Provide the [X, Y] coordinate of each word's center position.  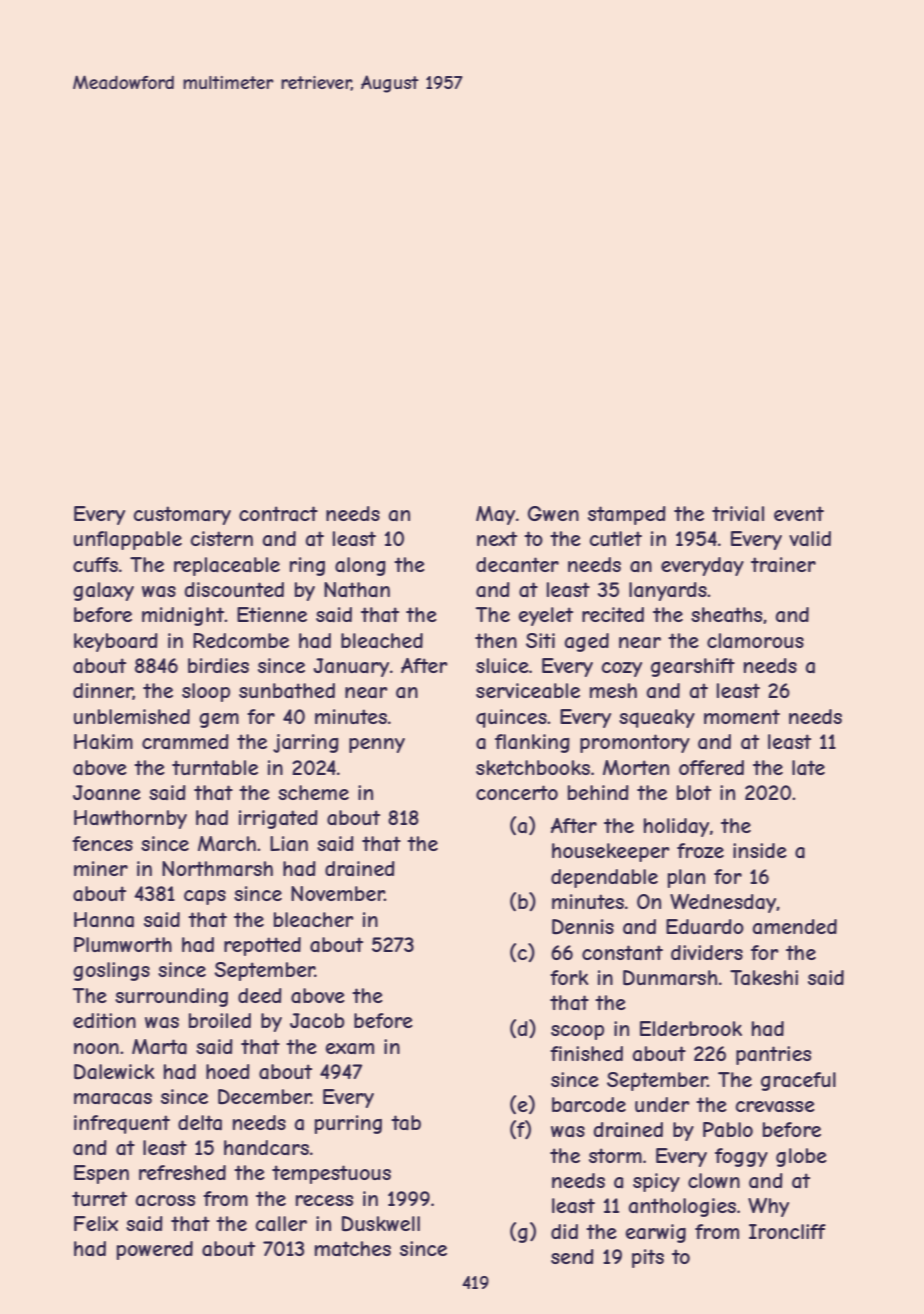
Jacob [317, 1021]
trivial [738, 514]
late [808, 767]
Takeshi [764, 978]
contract [278, 513]
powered [155, 1250]
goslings [111, 971]
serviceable [528, 690]
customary [182, 515]
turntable [215, 767]
